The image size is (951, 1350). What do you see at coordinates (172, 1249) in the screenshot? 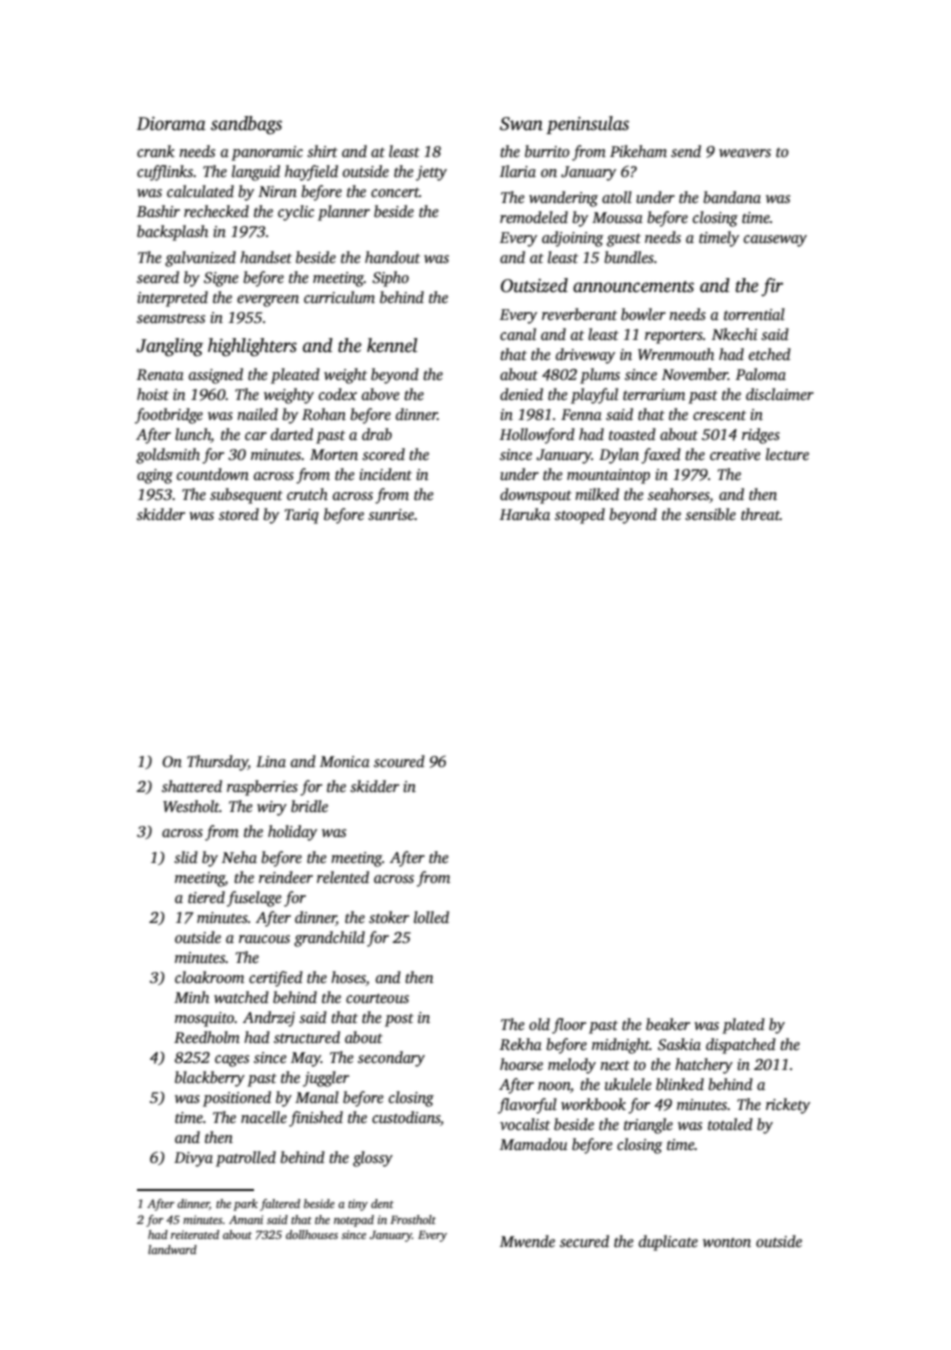
I see `landward` at bounding box center [172, 1249].
